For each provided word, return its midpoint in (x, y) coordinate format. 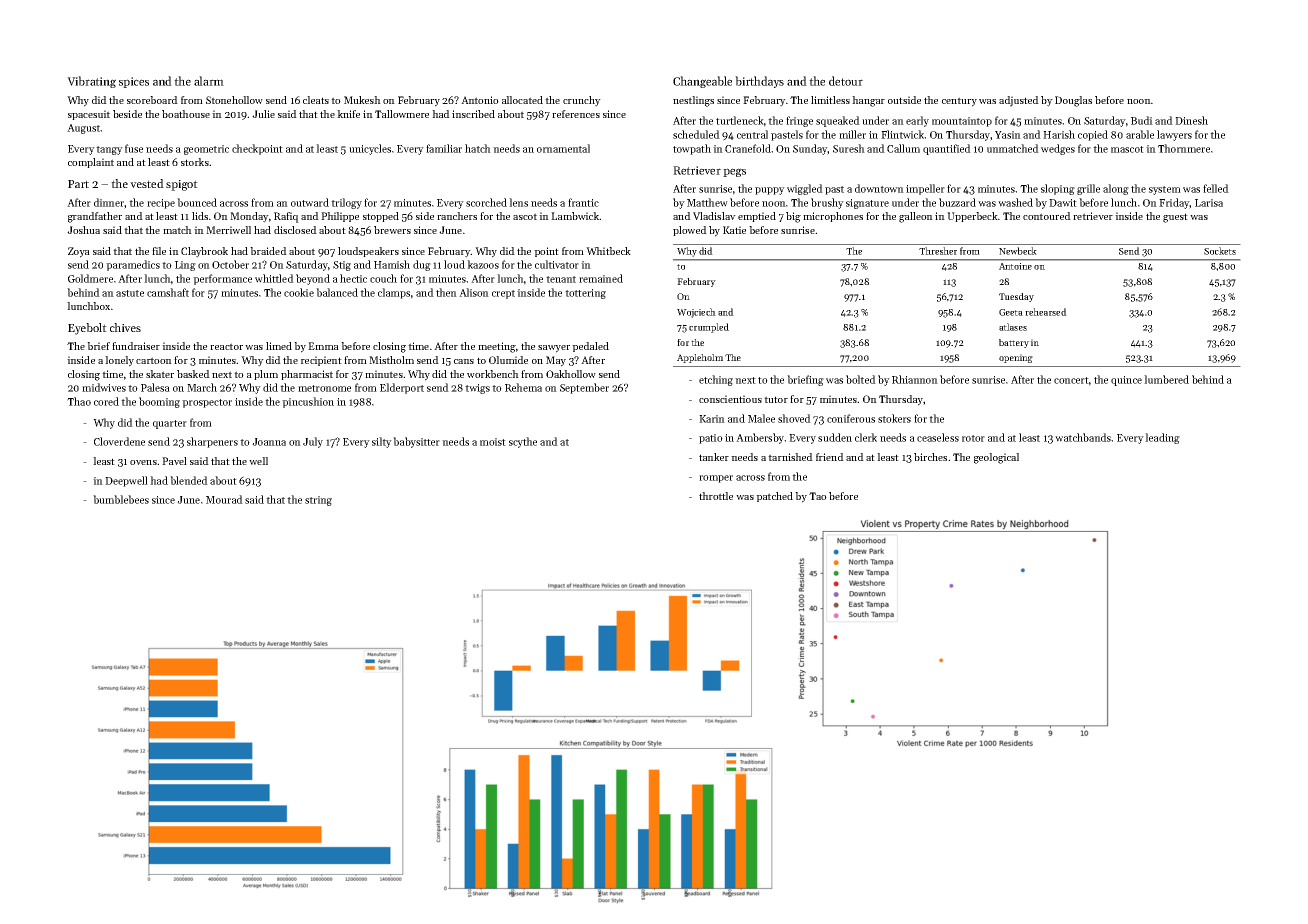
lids (200, 216)
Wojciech (696, 313)
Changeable (702, 82)
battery (1014, 343)
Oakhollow (571, 374)
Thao (79, 401)
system (1165, 190)
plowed (690, 231)
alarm (209, 81)
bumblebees (121, 499)
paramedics (133, 265)
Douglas (1073, 101)
